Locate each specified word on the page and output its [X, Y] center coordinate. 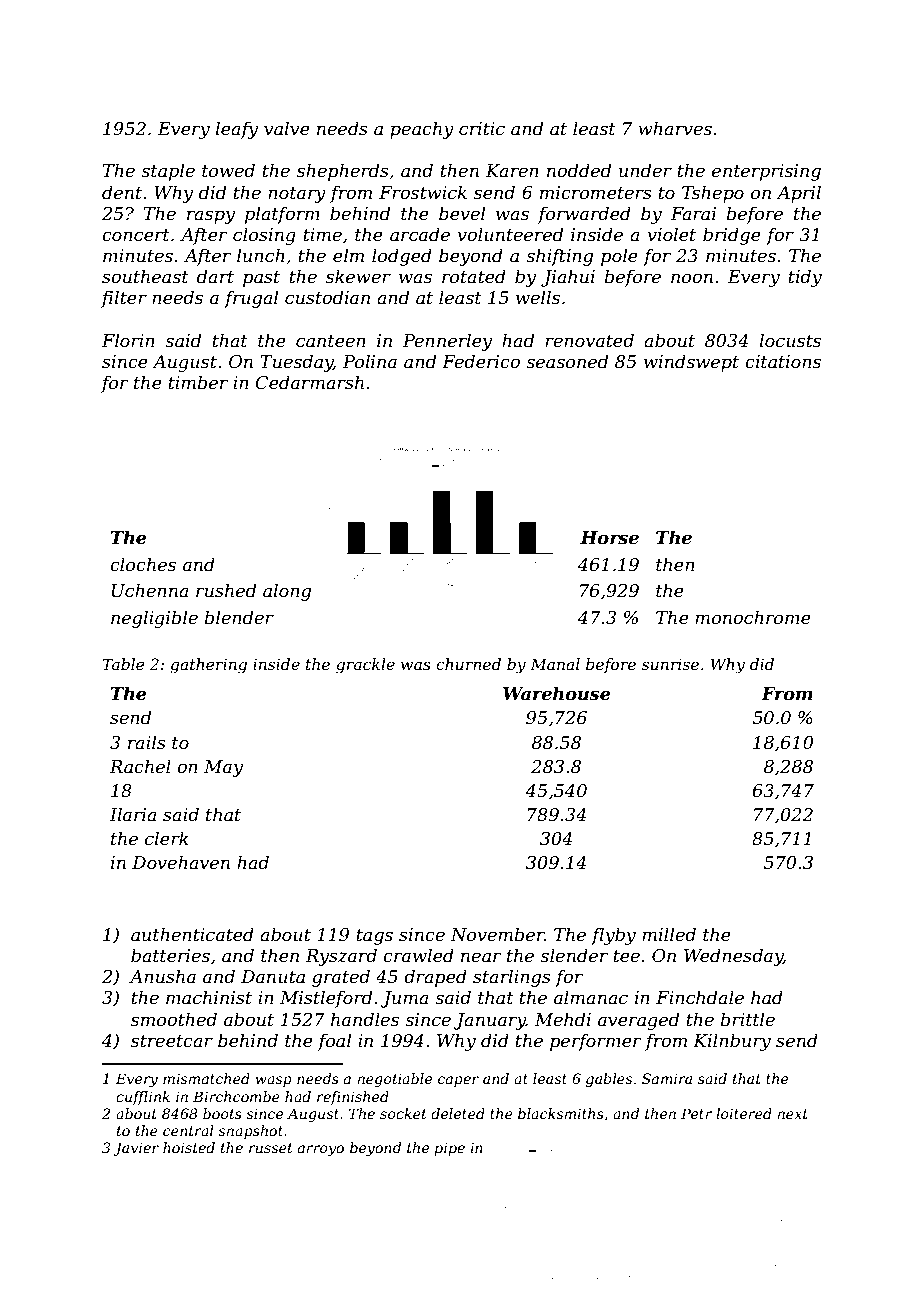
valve [287, 128]
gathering [208, 666]
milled [669, 934]
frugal [251, 299]
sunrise [670, 664]
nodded [579, 170]
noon [692, 278]
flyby [613, 936]
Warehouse [556, 693]
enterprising [766, 172]
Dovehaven [181, 862]
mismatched [206, 1078]
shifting [559, 257]
